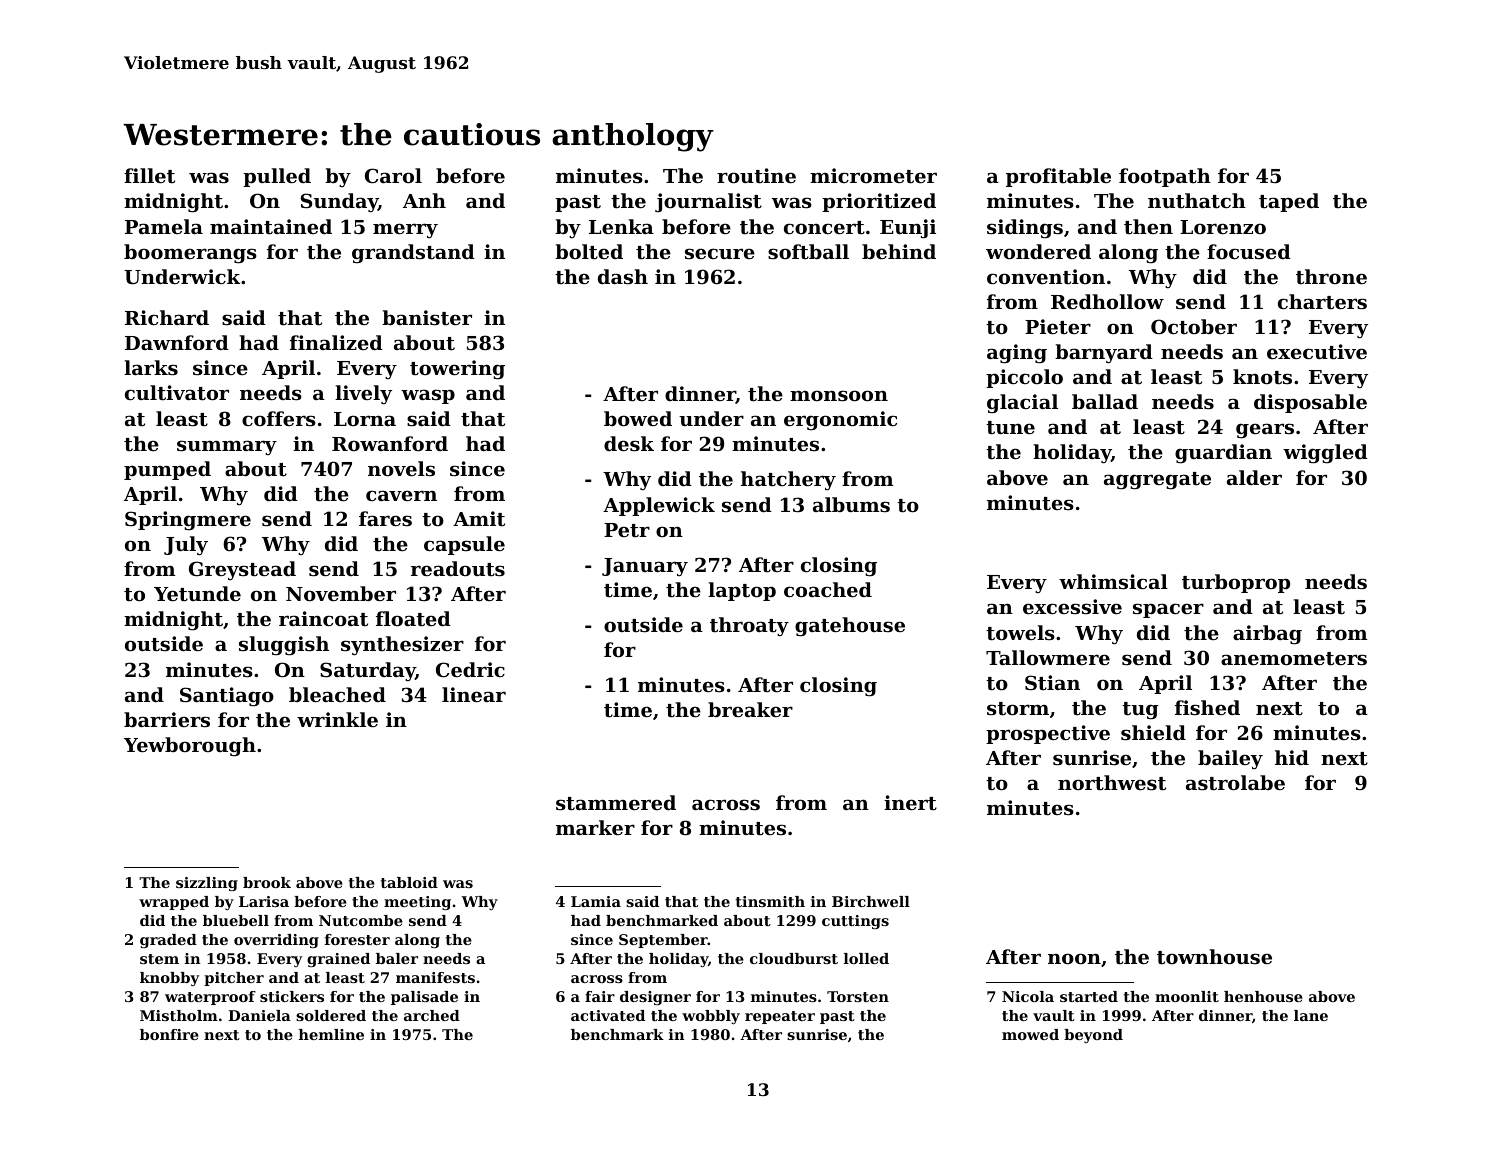 The width and height of the screenshot is (1492, 1153). What do you see at coordinates (276, 941) in the screenshot?
I see `overriding` at bounding box center [276, 941].
